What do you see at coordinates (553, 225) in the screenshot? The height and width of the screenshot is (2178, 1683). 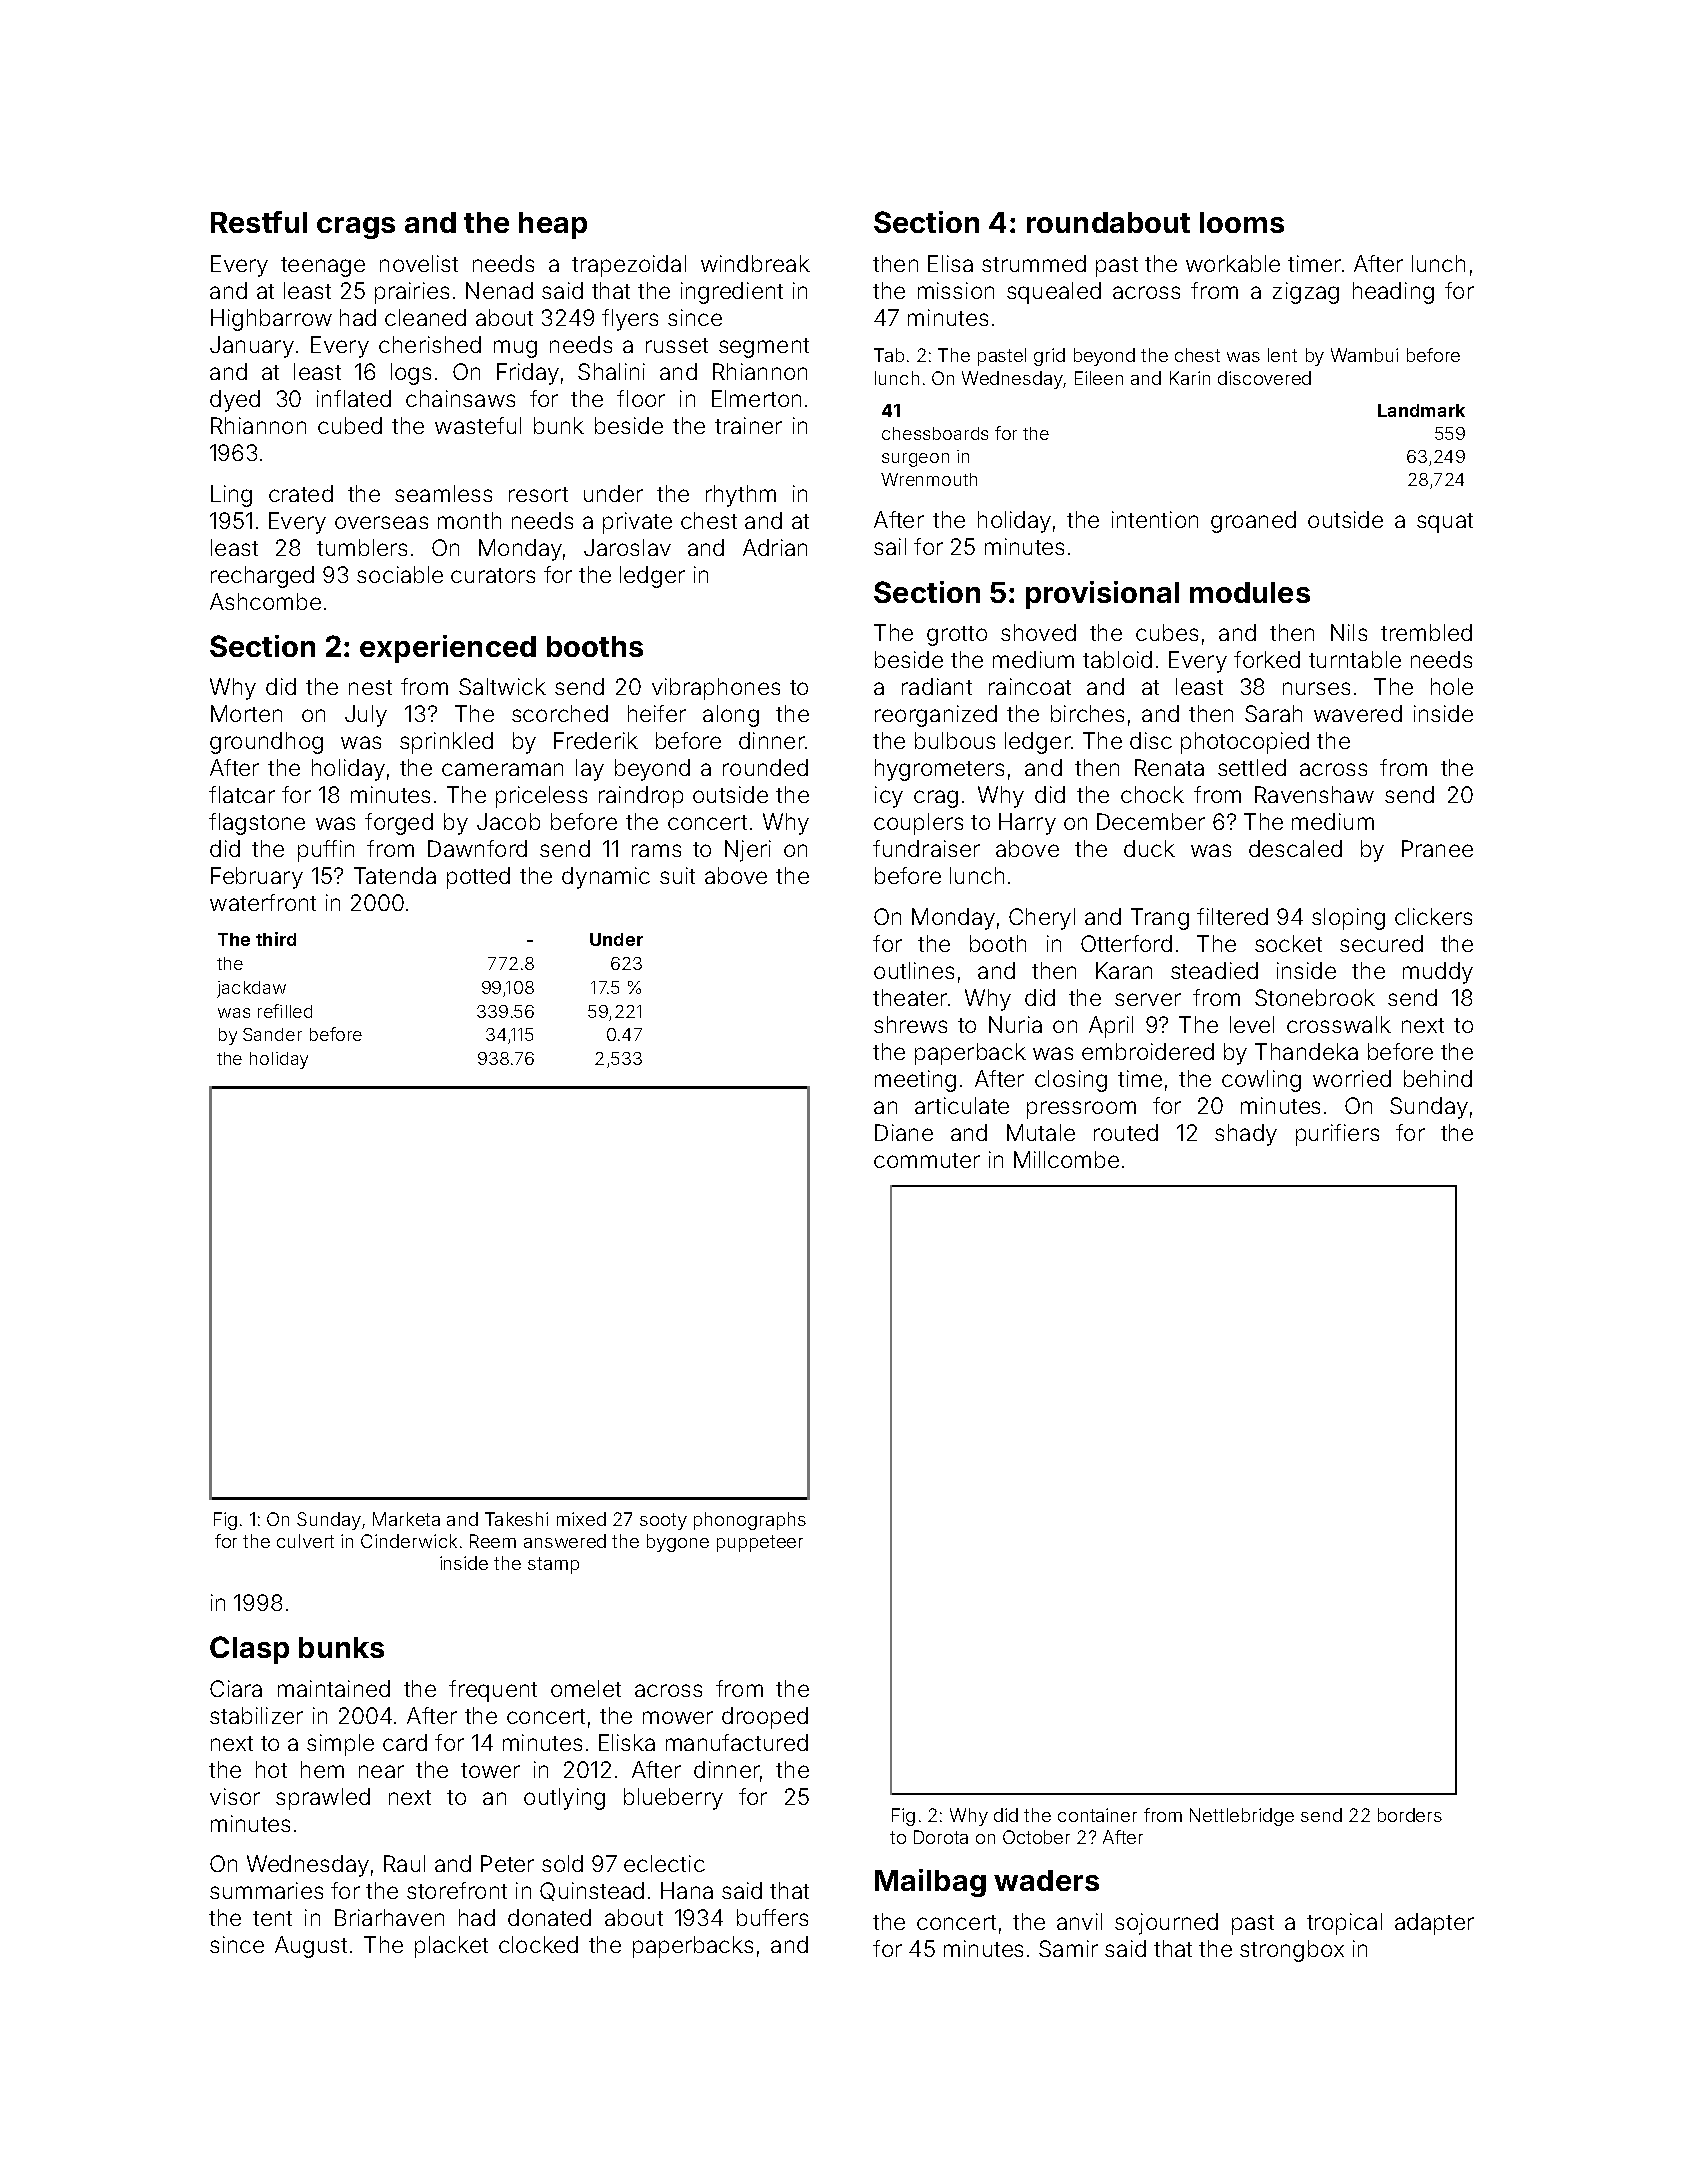 I see `heap` at bounding box center [553, 225].
